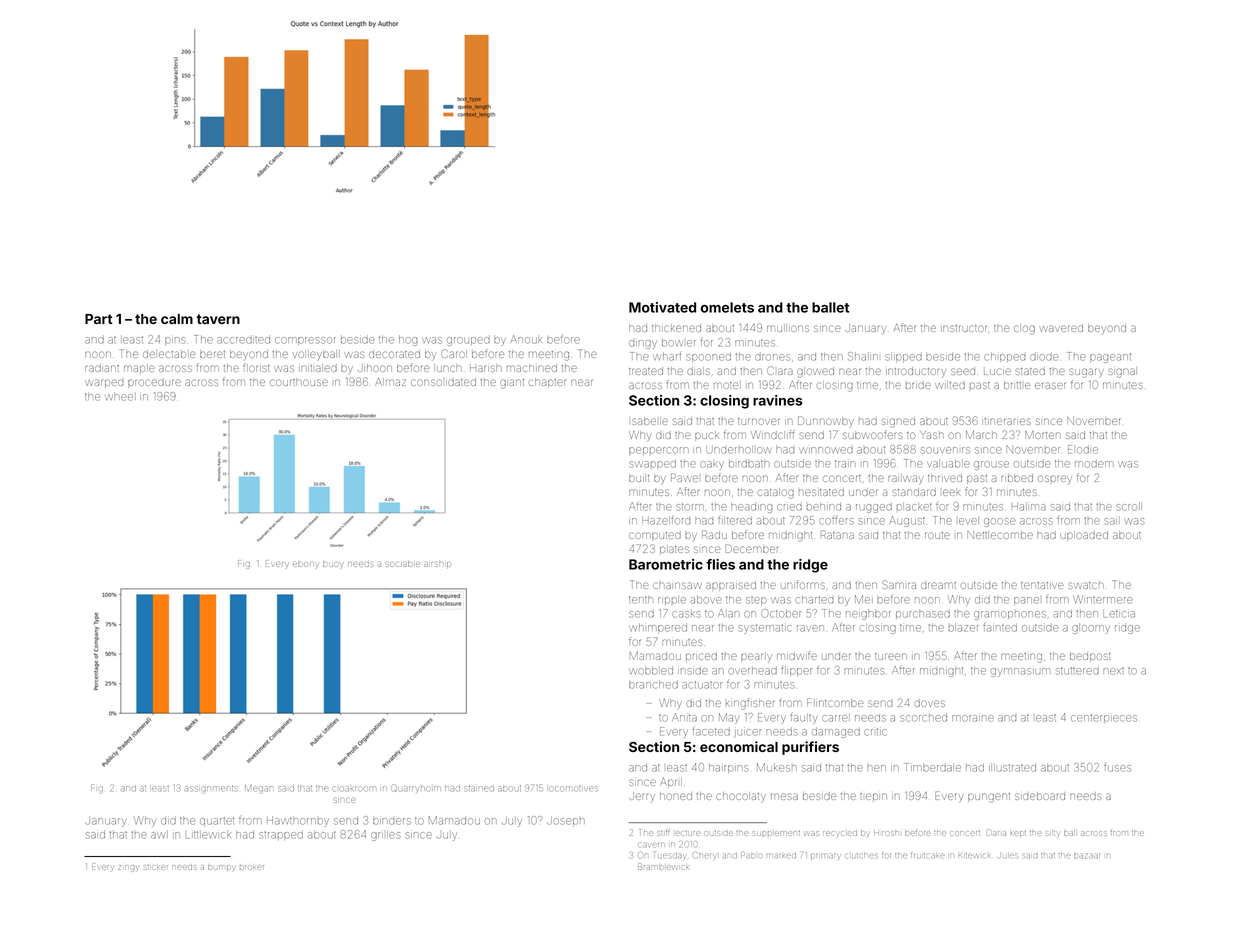 The image size is (1233, 952). Describe the element at coordinates (658, 629) in the screenshot. I see `whimpered` at that location.
